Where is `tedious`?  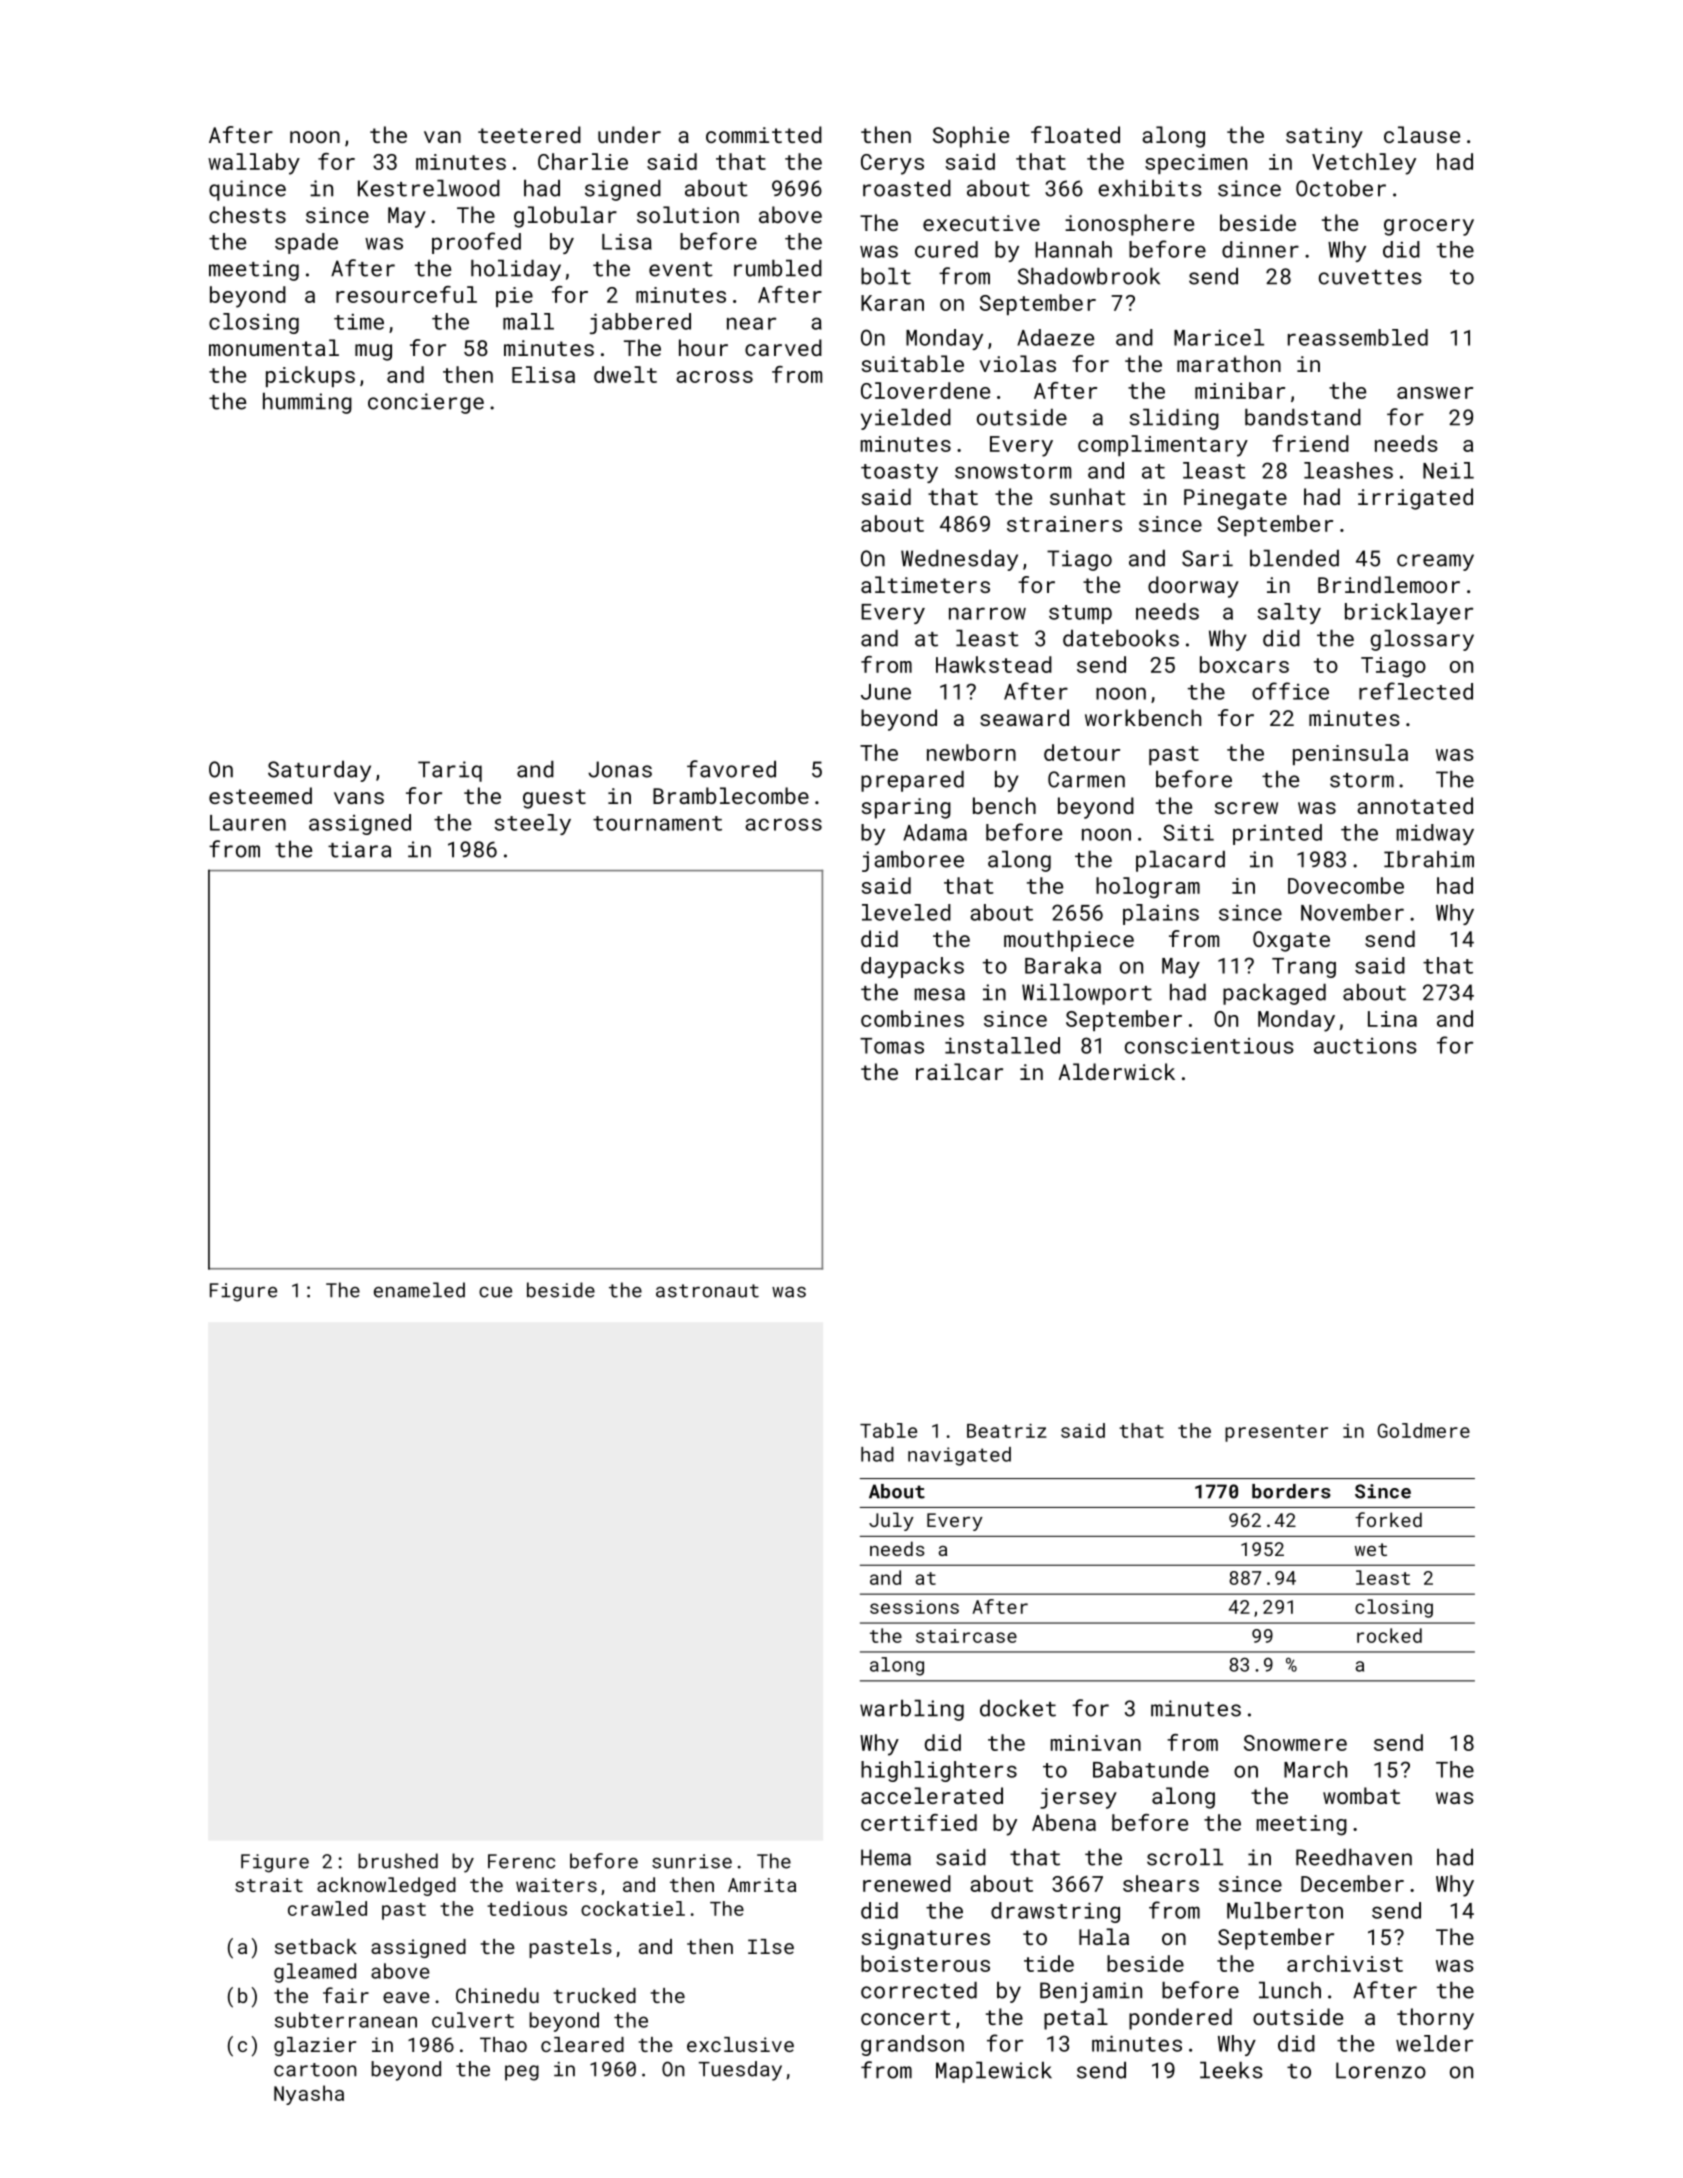
tedious is located at coordinates (527, 1908).
